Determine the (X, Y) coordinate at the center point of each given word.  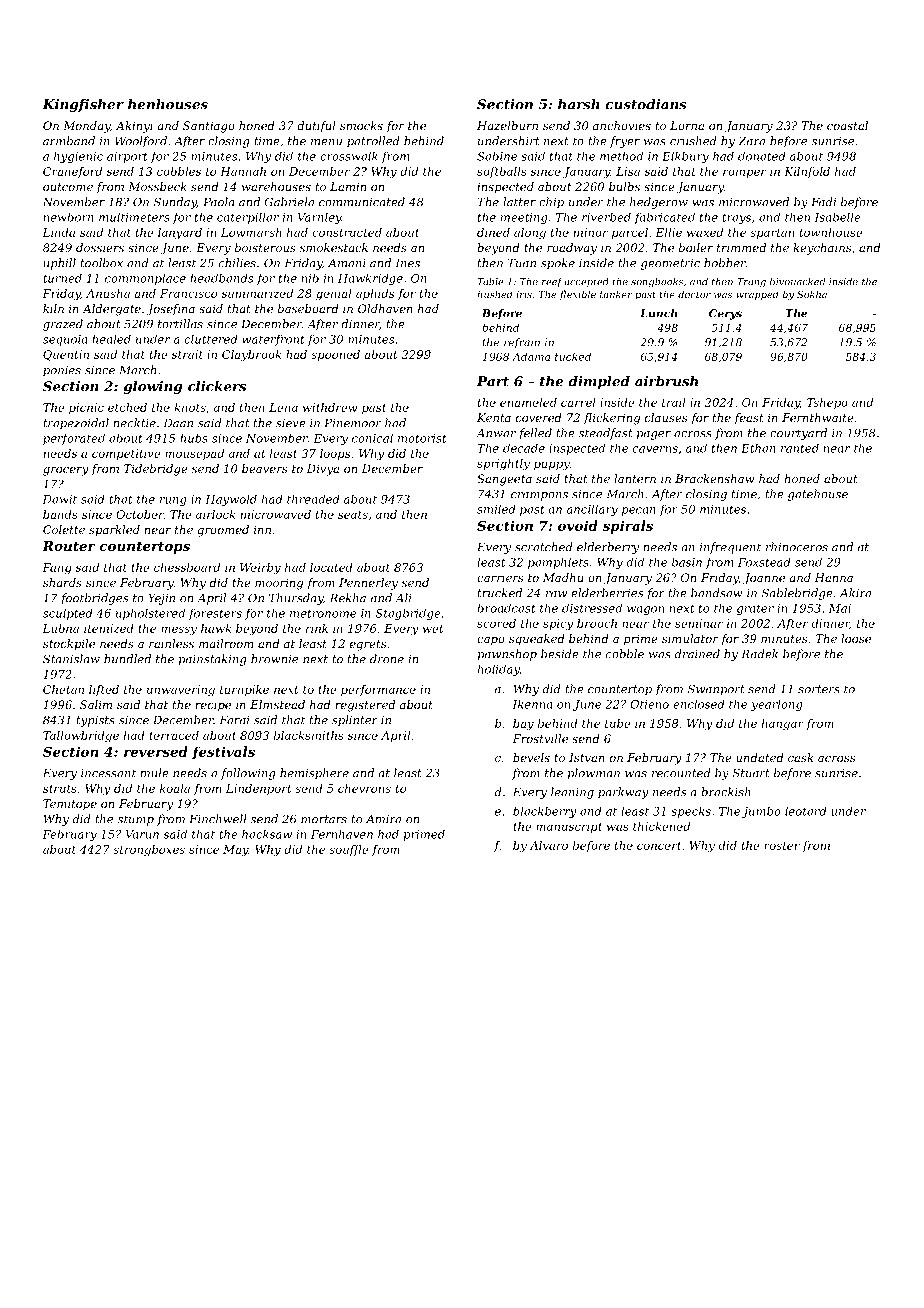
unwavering (181, 691)
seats (353, 515)
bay (523, 725)
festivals (223, 753)
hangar (782, 725)
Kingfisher (83, 105)
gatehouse (818, 495)
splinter (355, 721)
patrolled (373, 142)
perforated (74, 439)
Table (490, 282)
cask (800, 757)
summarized (257, 293)
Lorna (687, 125)
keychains (822, 249)
